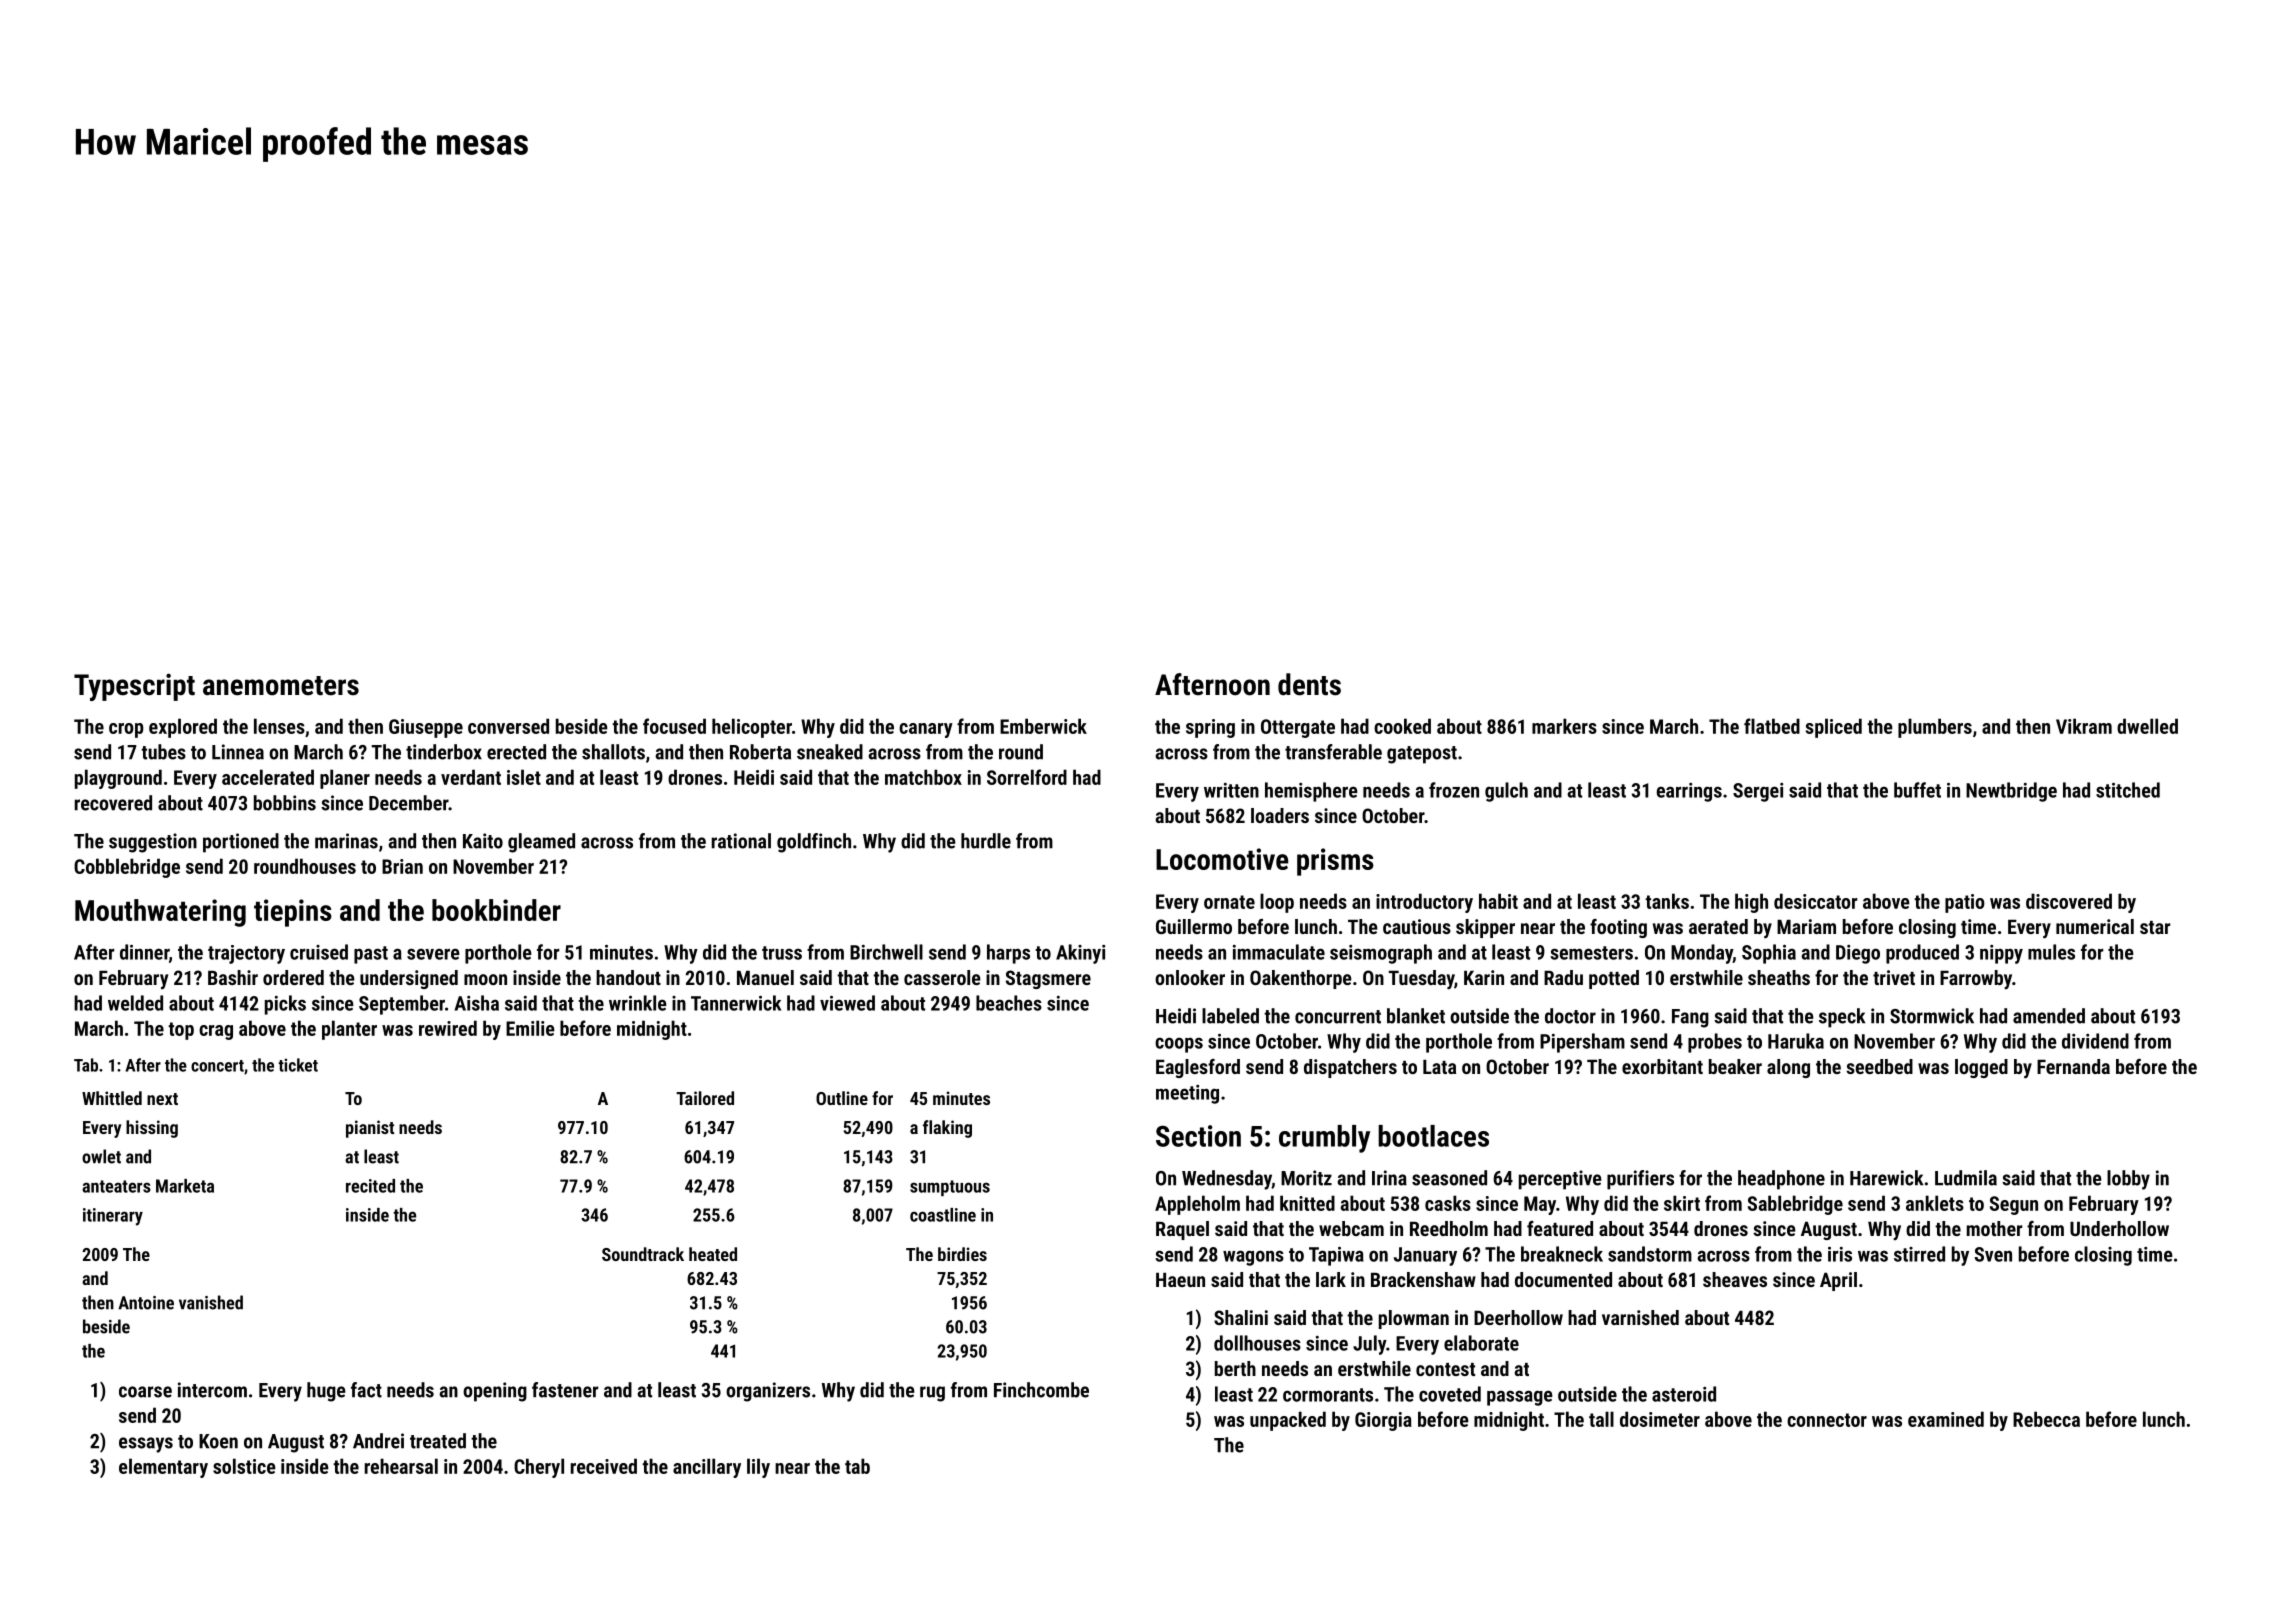 Image resolution: width=2271 pixels, height=1606 pixels. I want to click on planer, so click(345, 779).
